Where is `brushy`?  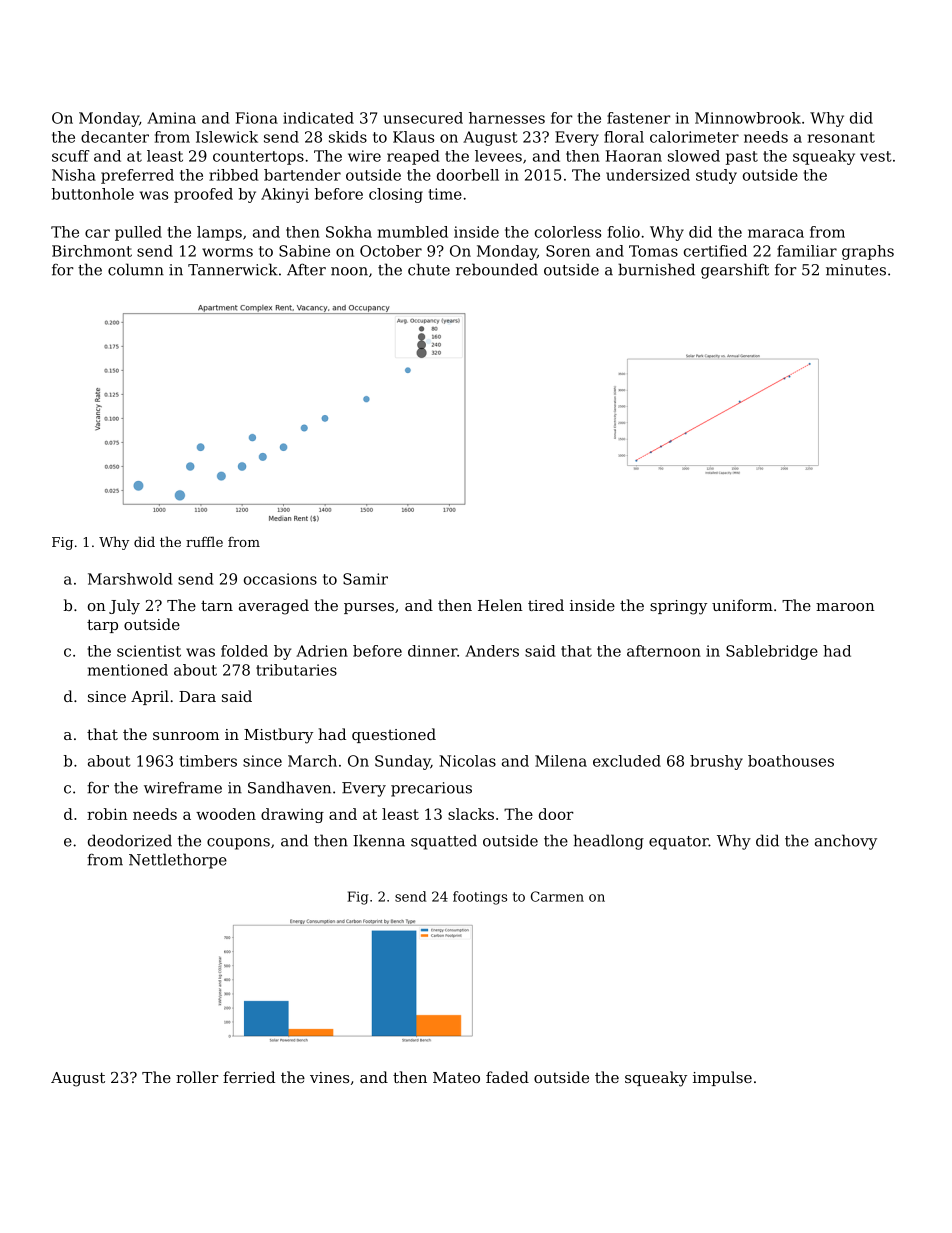 brushy is located at coordinates (716, 762).
